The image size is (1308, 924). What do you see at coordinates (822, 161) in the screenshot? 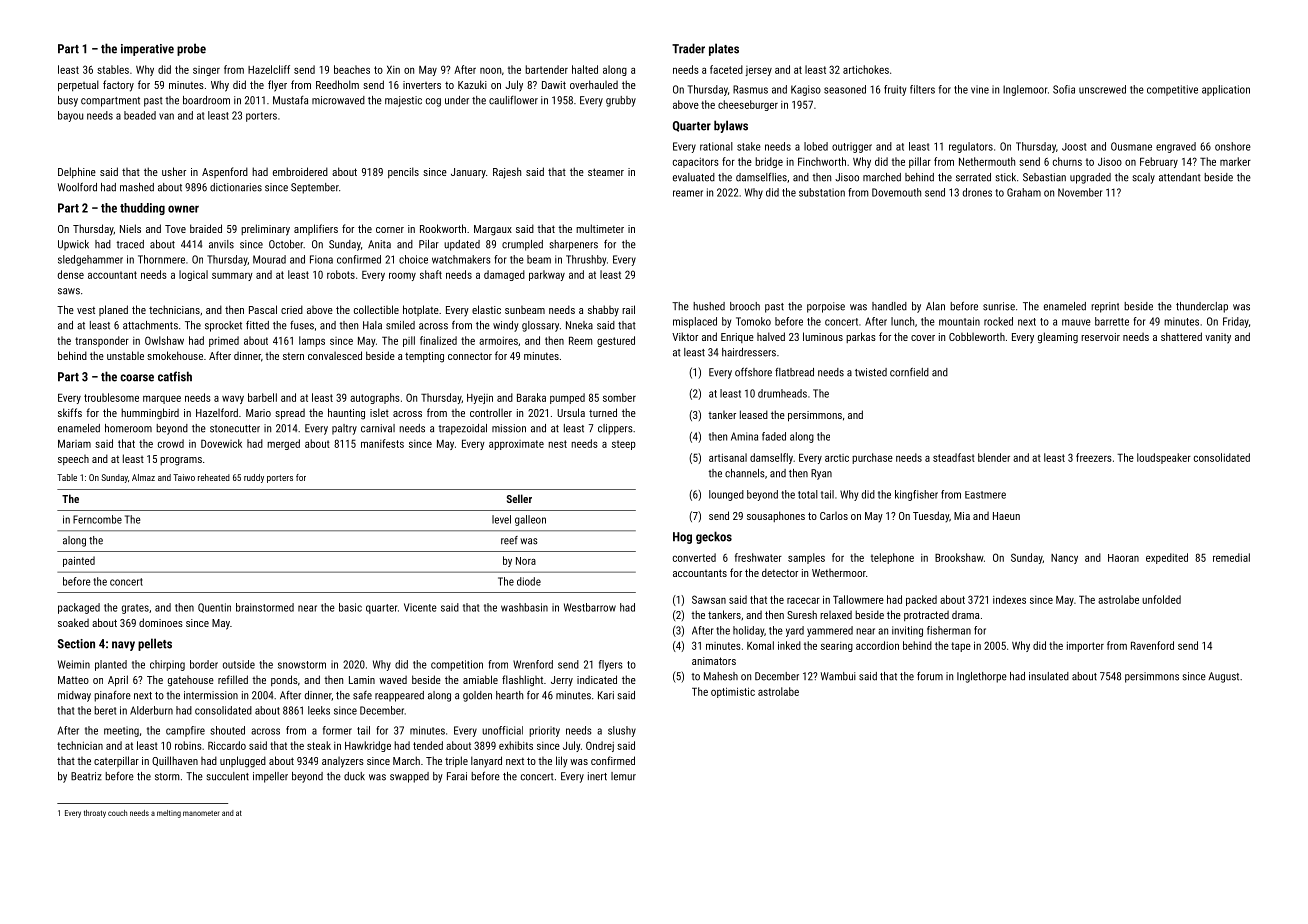
I see `Finchworth` at bounding box center [822, 161].
